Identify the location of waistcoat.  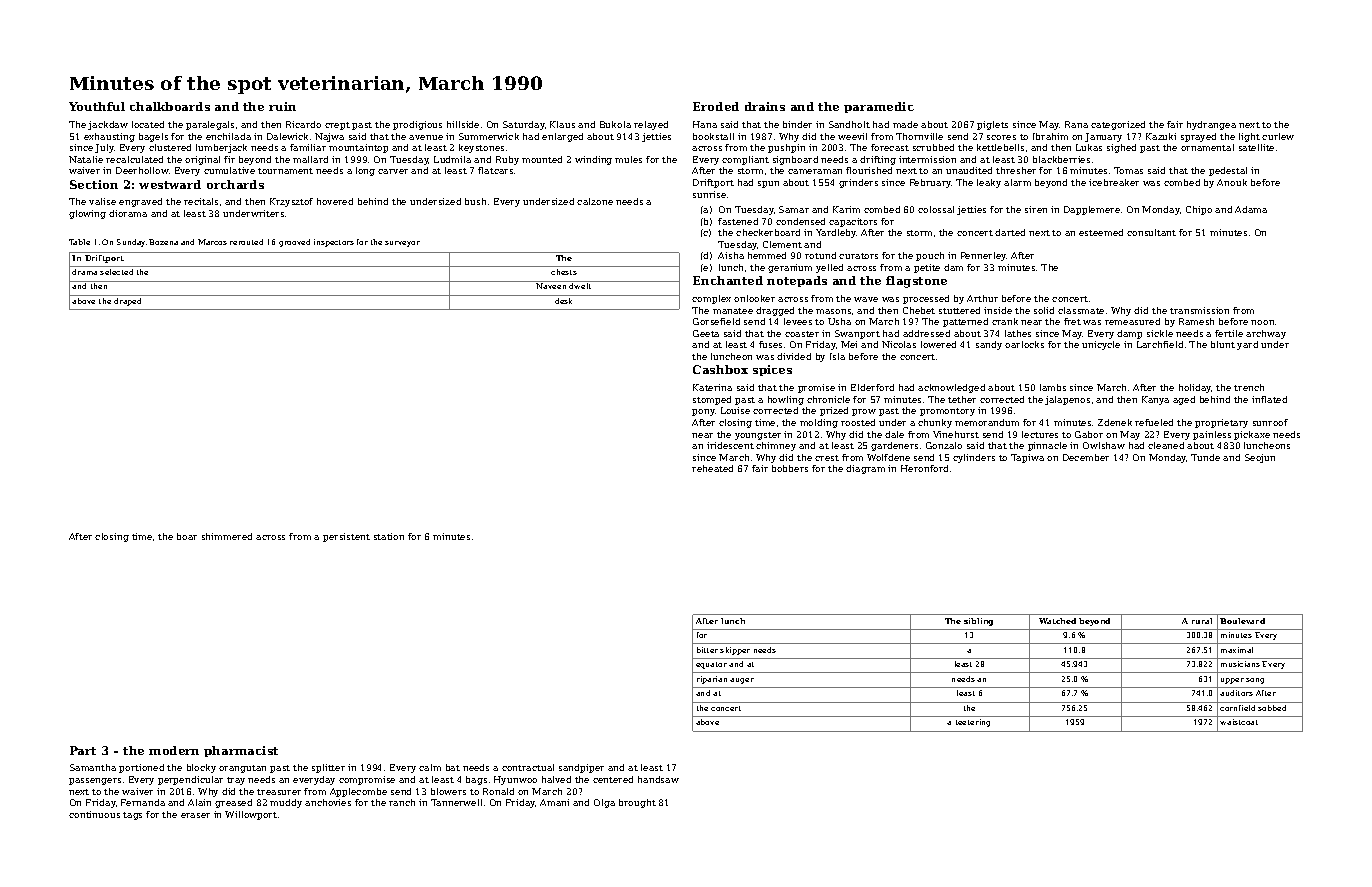
(1239, 722).
